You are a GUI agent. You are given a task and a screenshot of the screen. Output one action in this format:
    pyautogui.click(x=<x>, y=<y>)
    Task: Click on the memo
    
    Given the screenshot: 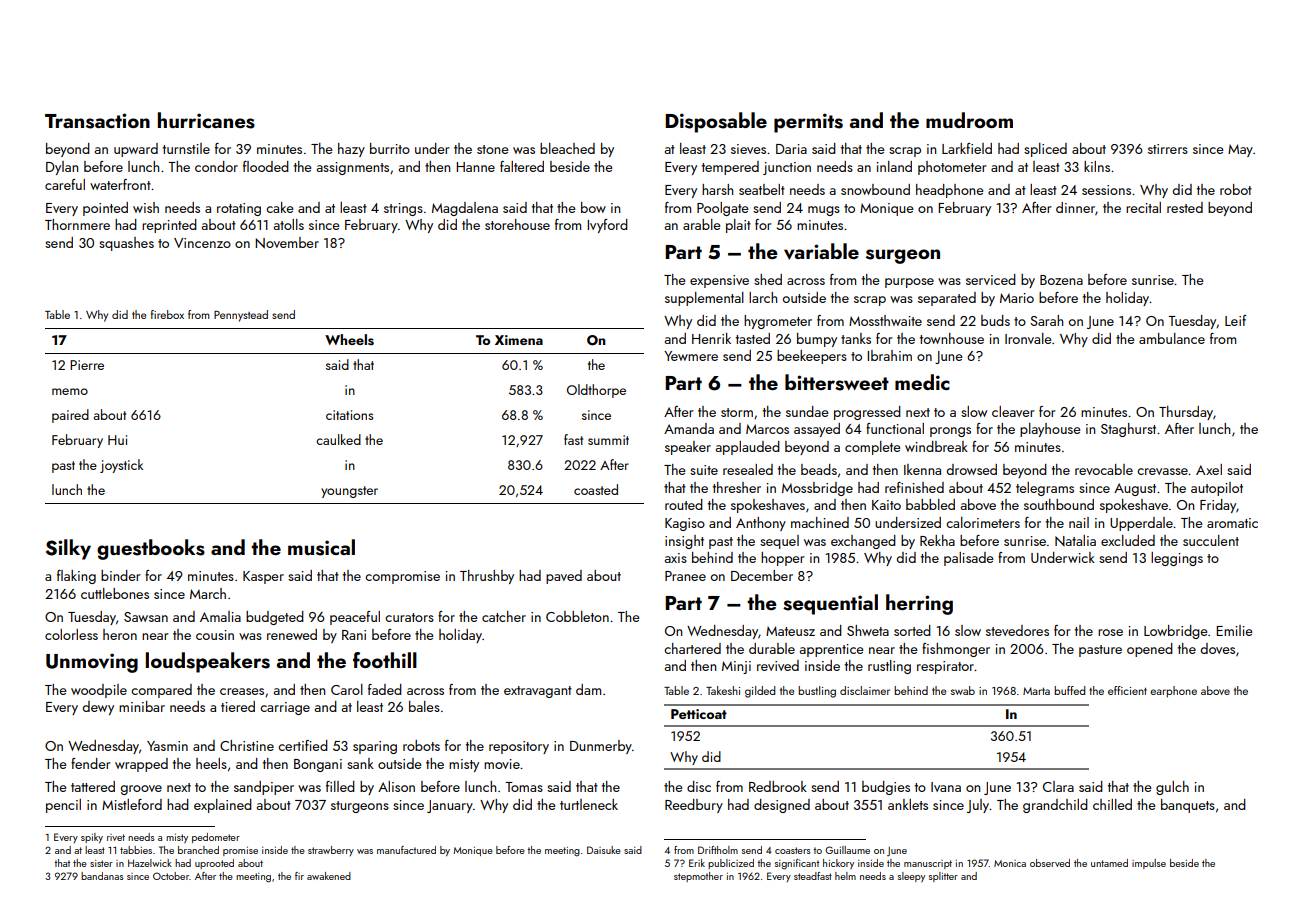 What is the action you would take?
    pyautogui.click(x=70, y=391)
